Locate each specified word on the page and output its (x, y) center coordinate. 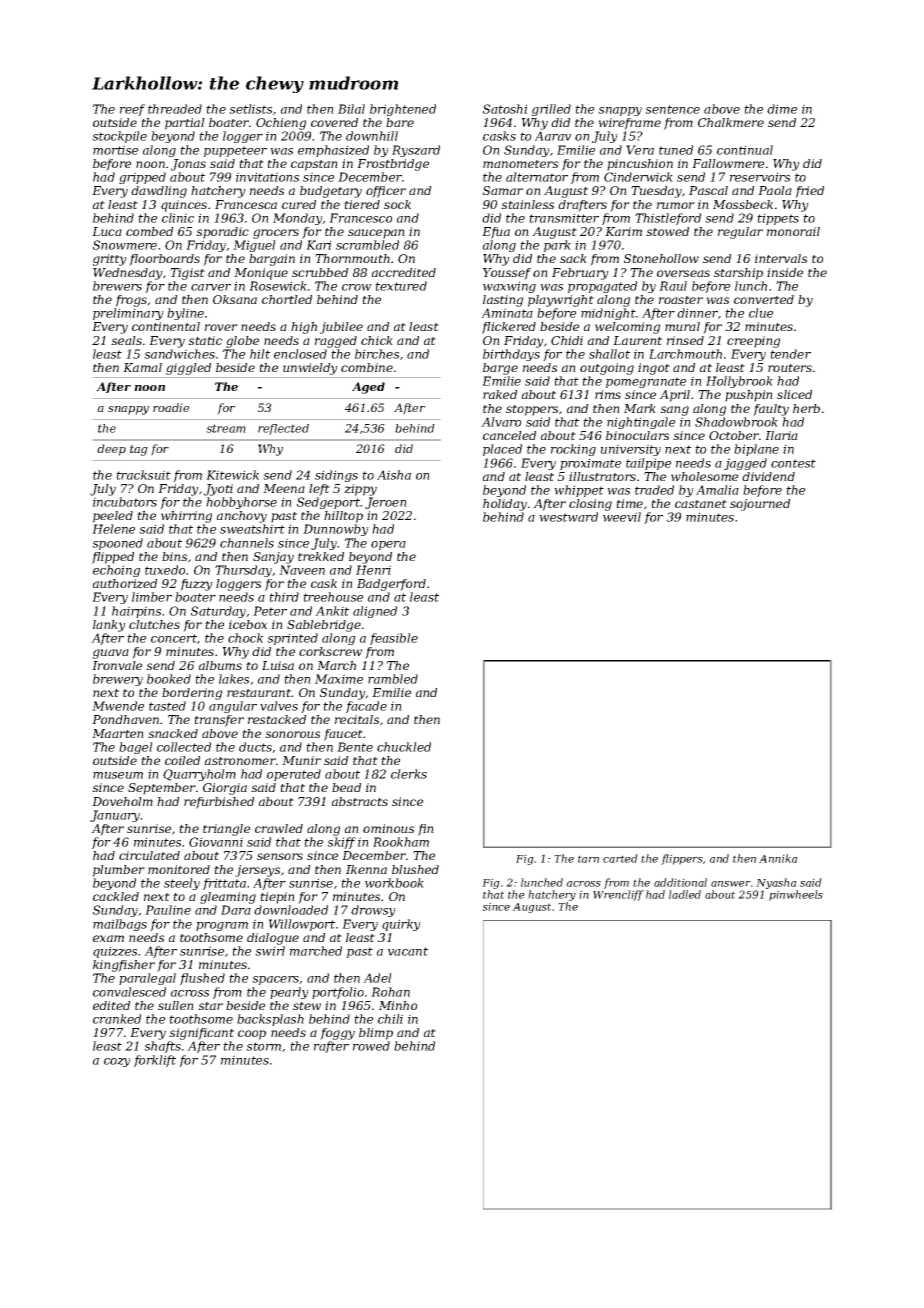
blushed (415, 869)
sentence (672, 109)
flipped (113, 558)
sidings (336, 476)
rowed (371, 1046)
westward (568, 517)
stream (226, 428)
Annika (778, 858)
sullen (176, 1005)
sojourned (760, 505)
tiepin (277, 898)
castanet (701, 504)
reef (132, 110)
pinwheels (796, 895)
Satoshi (505, 109)
